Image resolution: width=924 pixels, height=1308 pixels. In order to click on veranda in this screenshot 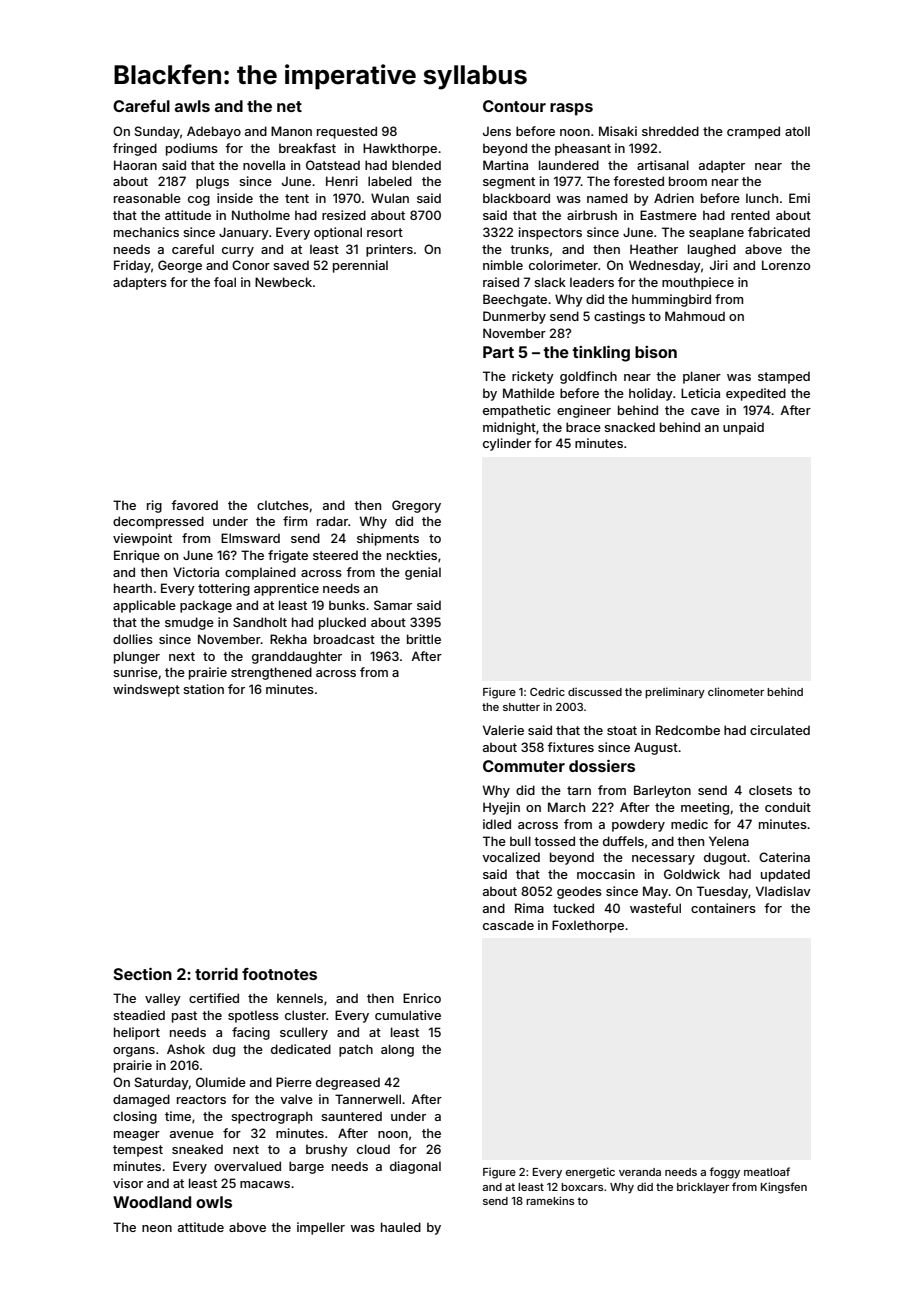, I will do `click(640, 1172)`.
